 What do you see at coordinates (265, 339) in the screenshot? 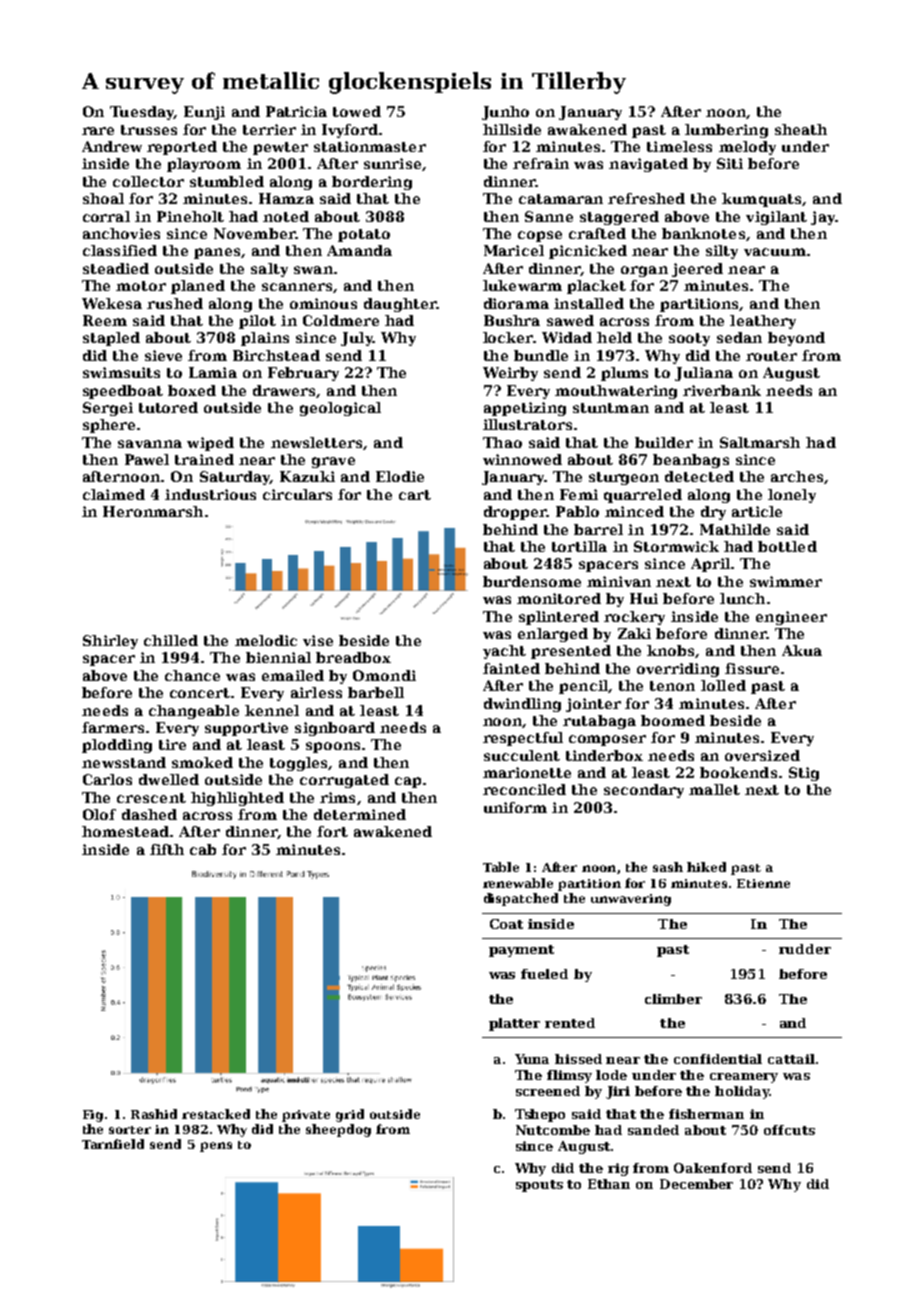
I see `plains` at bounding box center [265, 339].
